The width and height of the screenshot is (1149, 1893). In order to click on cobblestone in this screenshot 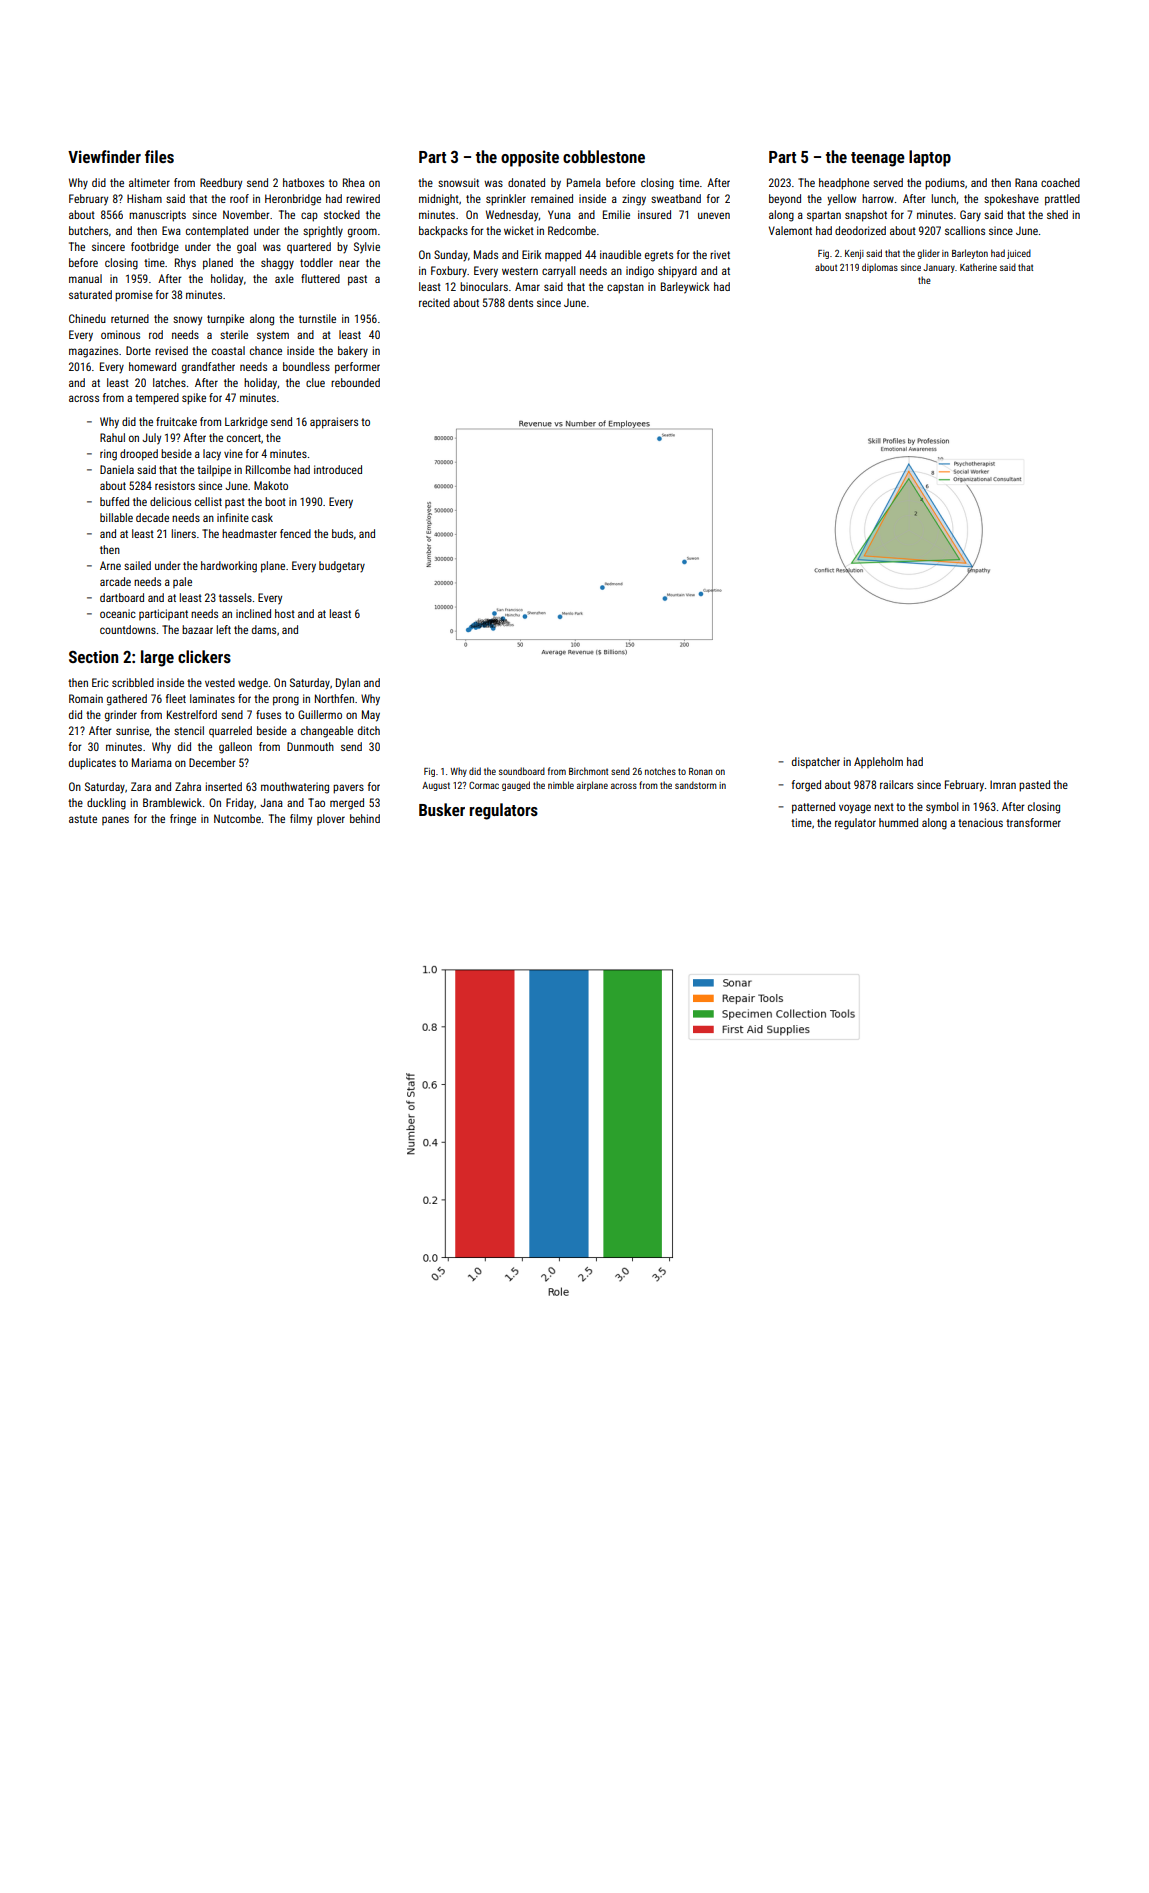, I will do `click(604, 156)`.
